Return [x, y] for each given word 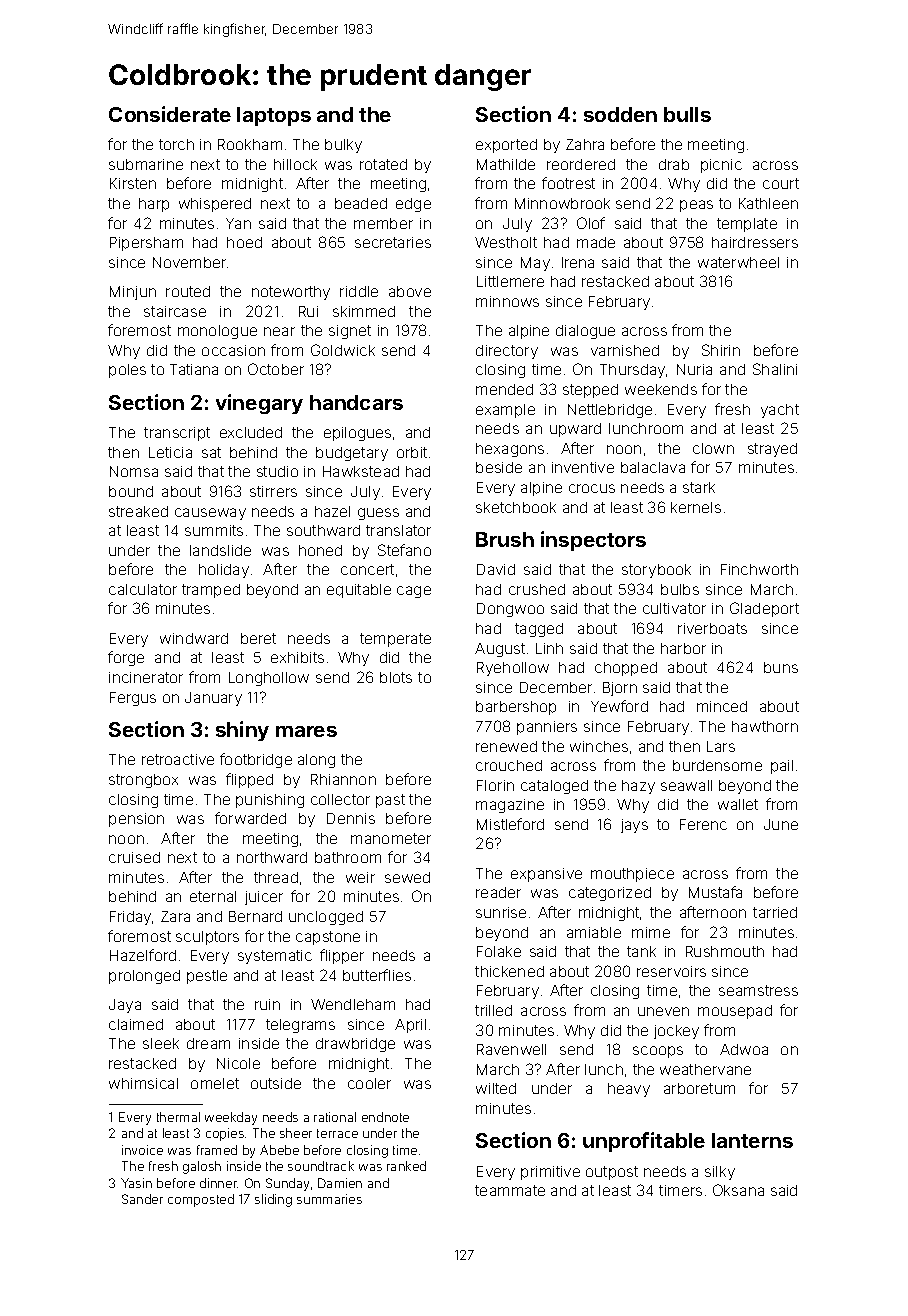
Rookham [250, 144]
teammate [510, 1190]
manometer [391, 838]
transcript [177, 434]
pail [782, 767]
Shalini [775, 369]
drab [674, 164]
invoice [142, 1150]
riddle [359, 291]
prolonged [144, 977]
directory [507, 352]
